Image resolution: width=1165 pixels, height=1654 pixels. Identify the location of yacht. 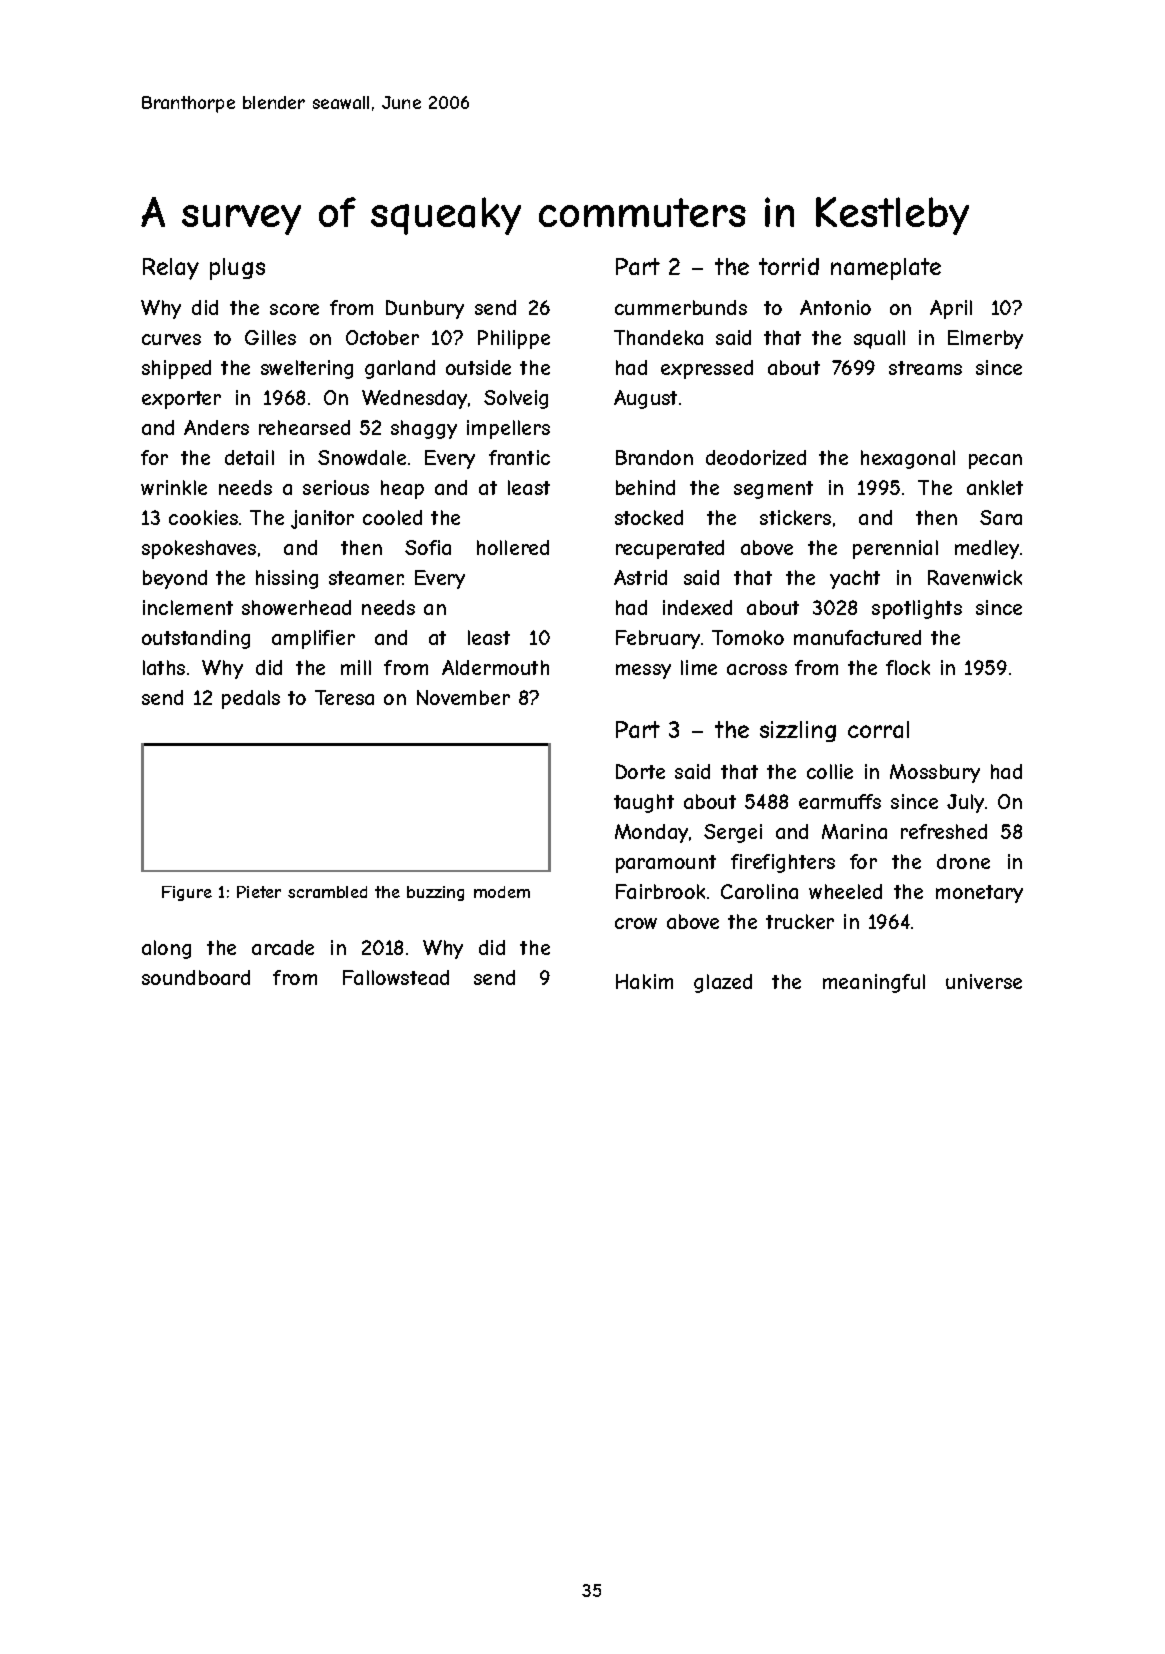
(855, 579).
